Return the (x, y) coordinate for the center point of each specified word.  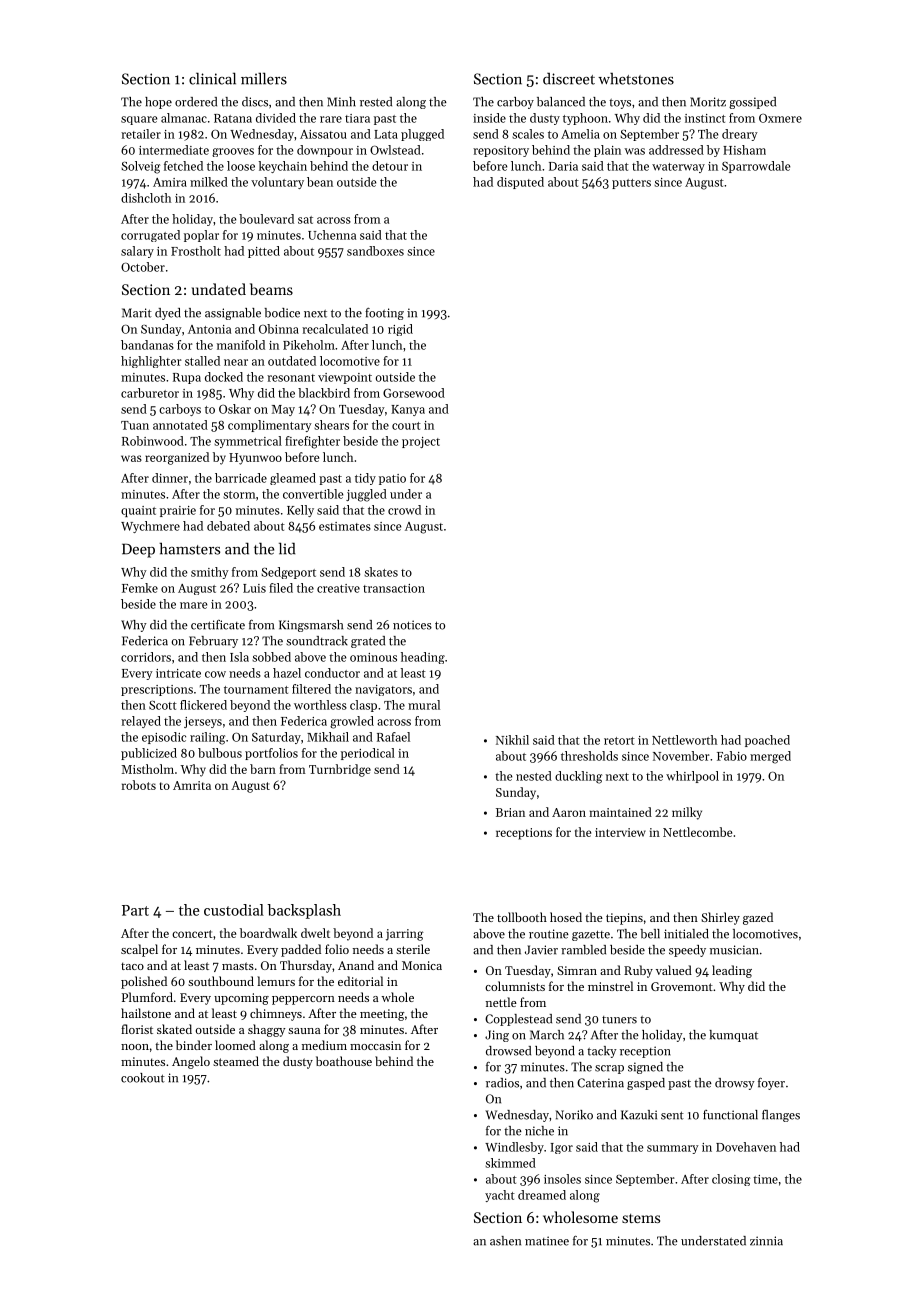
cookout (143, 1078)
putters (631, 184)
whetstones (636, 79)
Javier (541, 950)
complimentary (270, 426)
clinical (212, 78)
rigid (400, 330)
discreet (569, 79)
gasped (646, 1084)
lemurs (276, 981)
